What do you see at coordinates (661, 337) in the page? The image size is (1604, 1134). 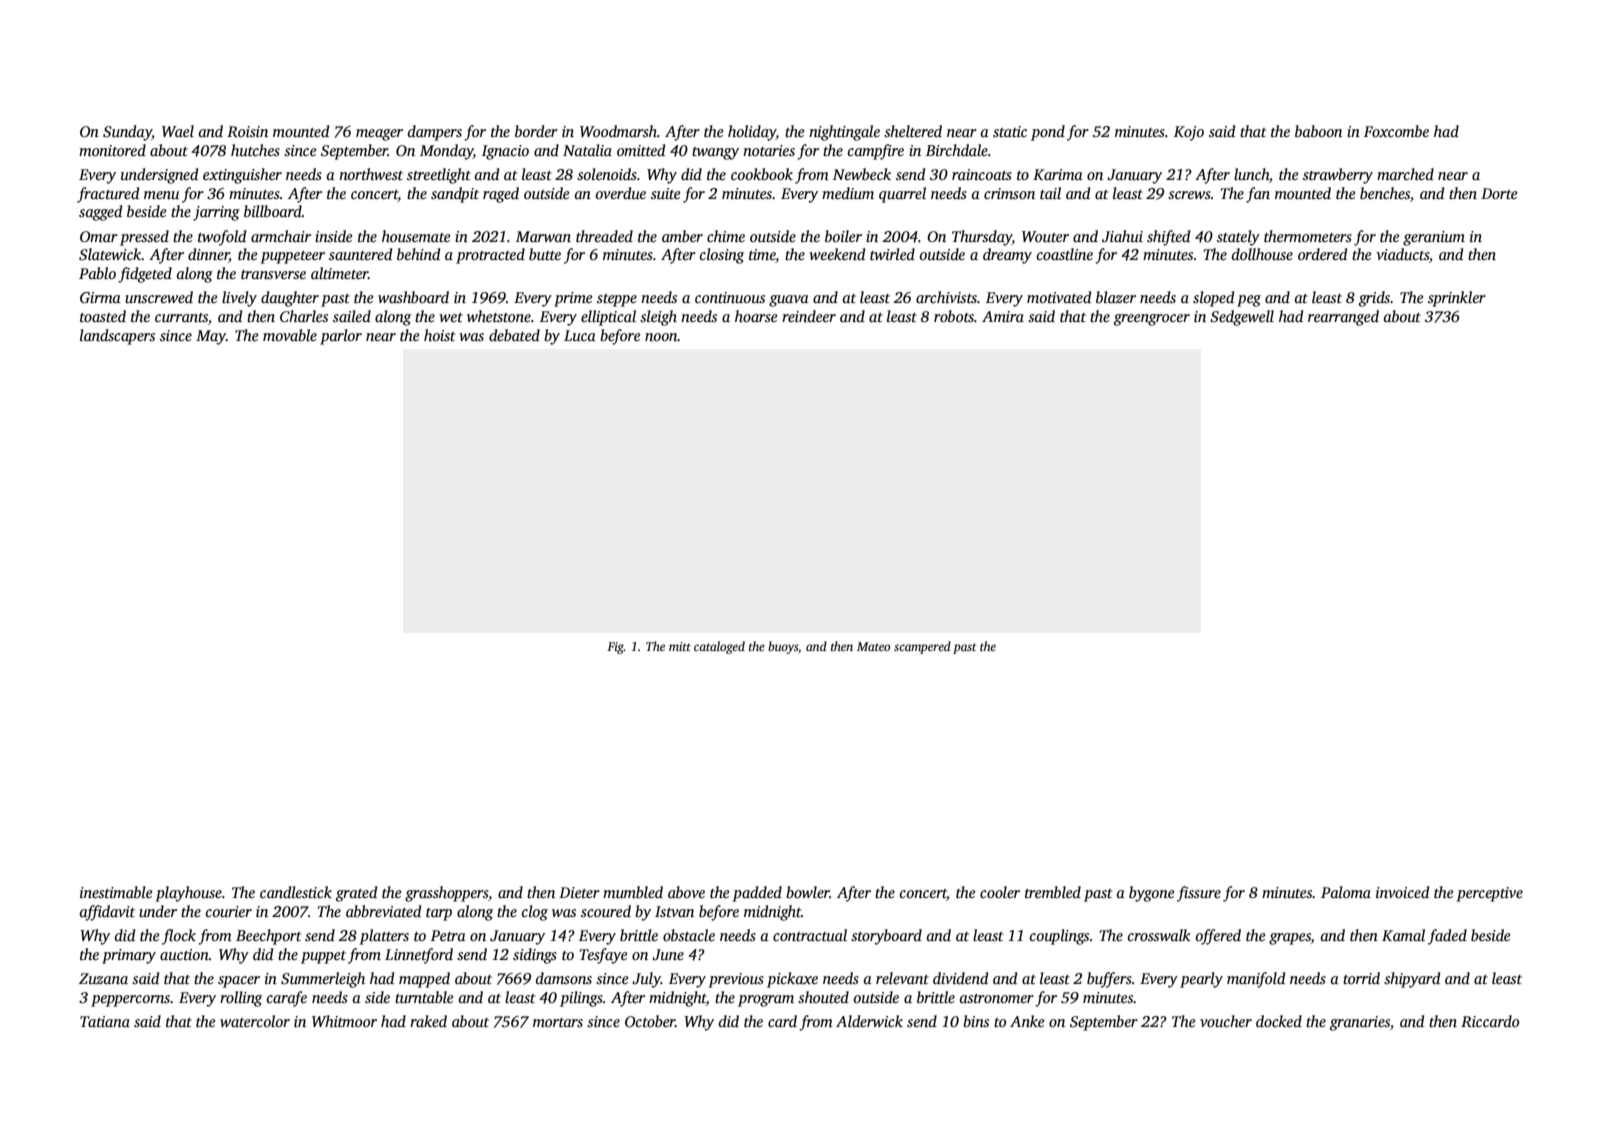 I see `noon` at bounding box center [661, 337].
